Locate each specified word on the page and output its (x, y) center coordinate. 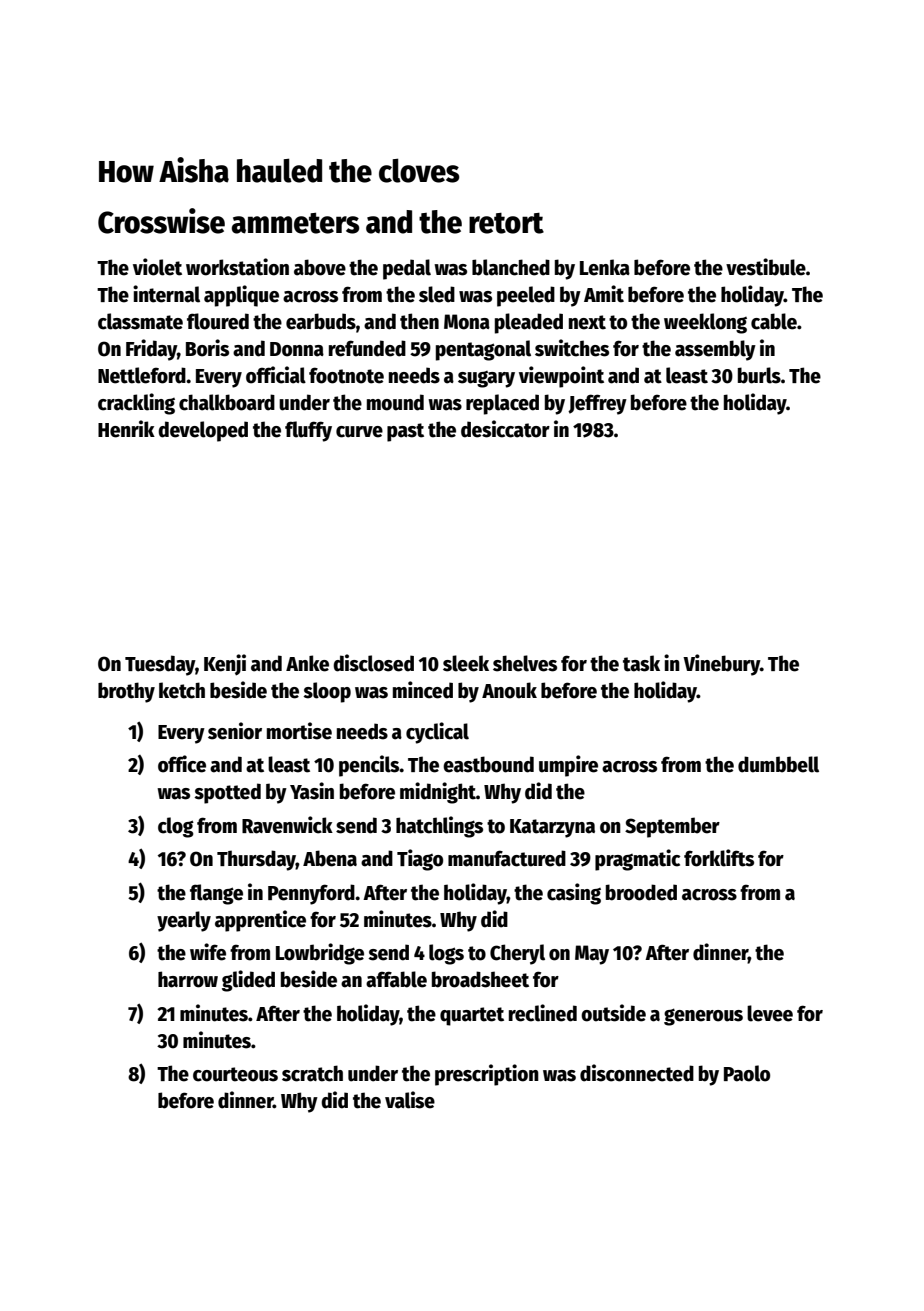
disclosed (373, 663)
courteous (235, 1074)
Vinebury (721, 665)
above (320, 267)
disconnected (637, 1073)
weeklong (705, 323)
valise (410, 1100)
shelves (525, 663)
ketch (182, 690)
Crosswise (161, 221)
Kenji (225, 665)
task (641, 663)
